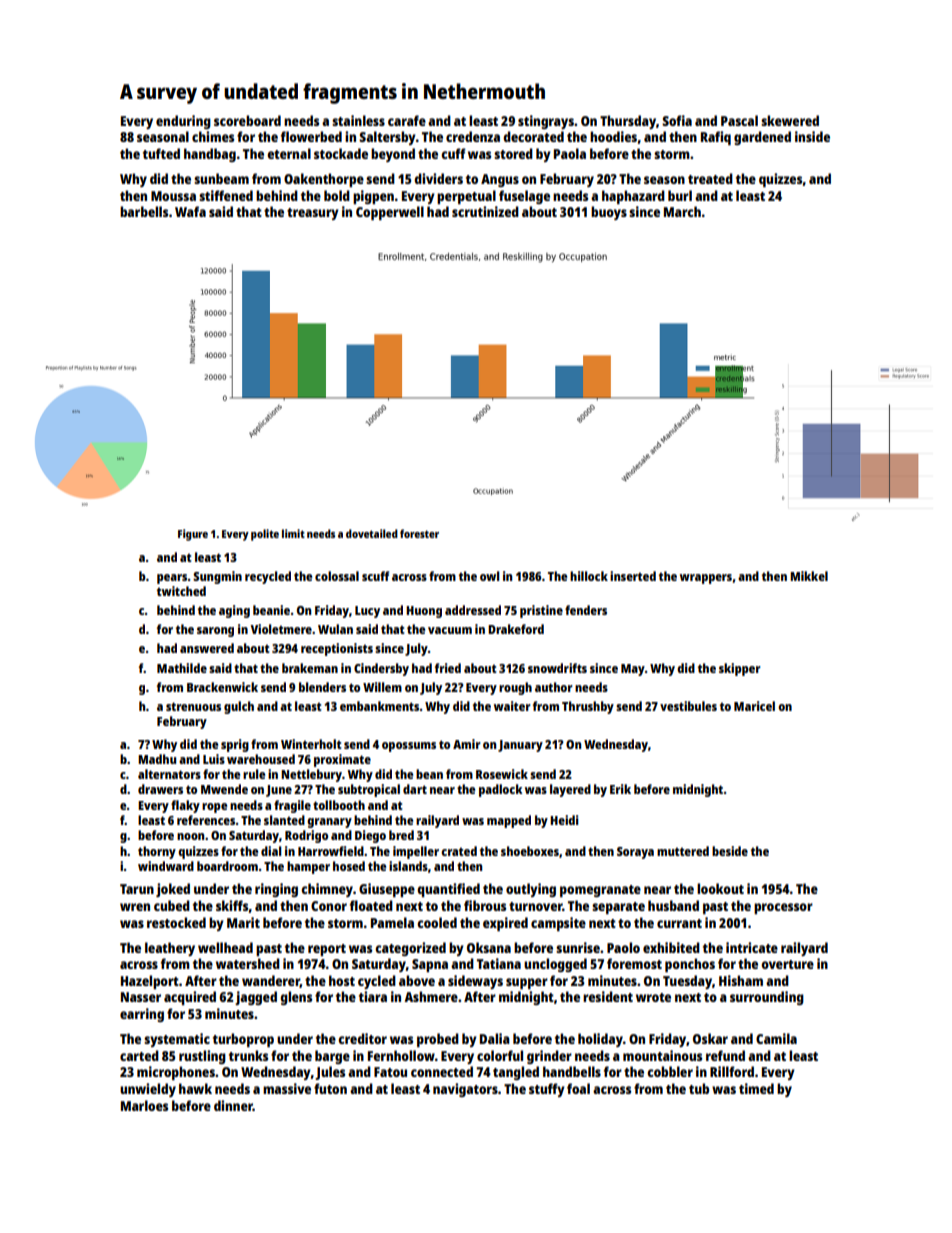  Describe the element at coordinates (680, 195) in the image. I see `burl` at that location.
